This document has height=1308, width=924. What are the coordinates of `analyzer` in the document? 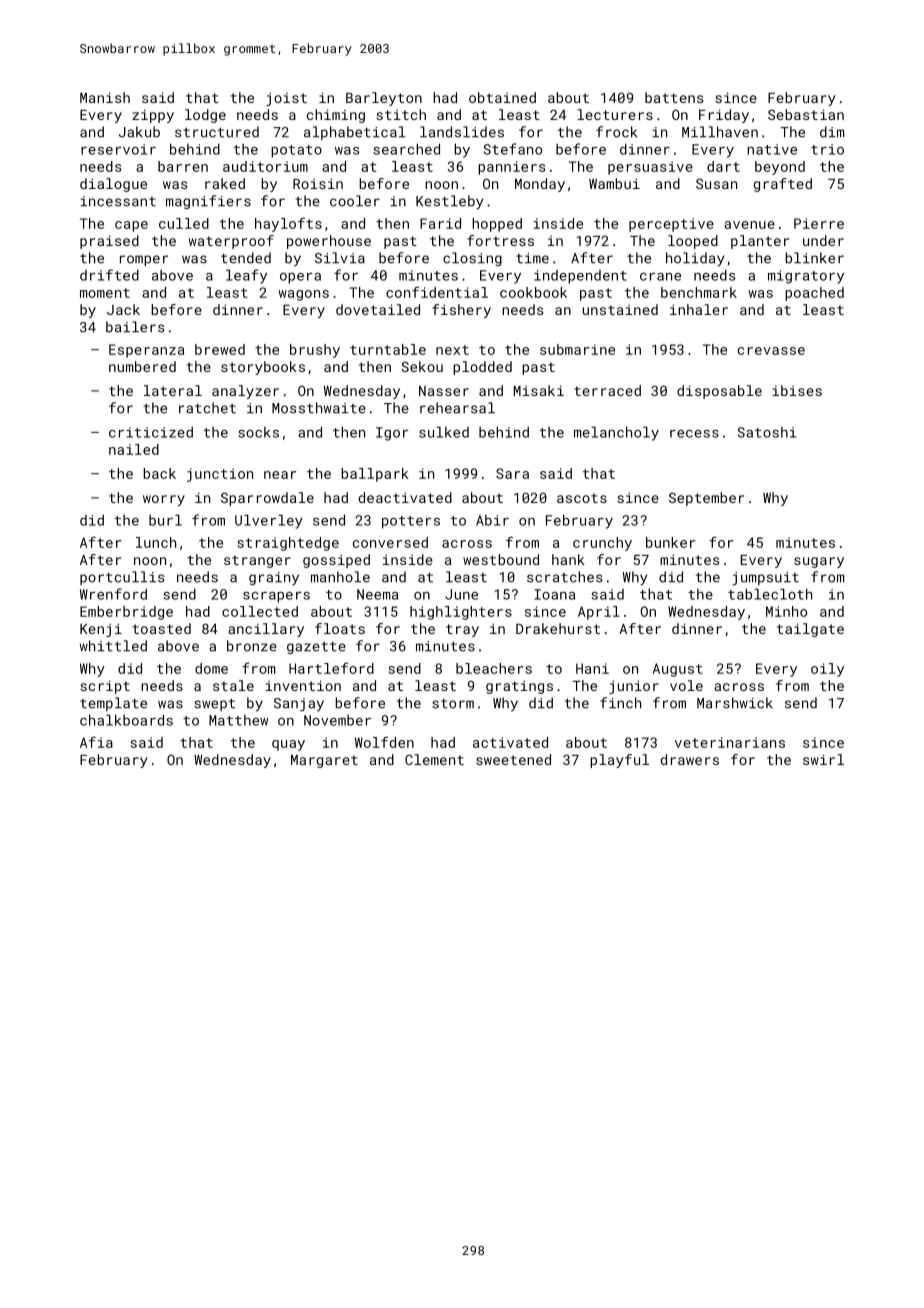 It's located at (245, 392).
